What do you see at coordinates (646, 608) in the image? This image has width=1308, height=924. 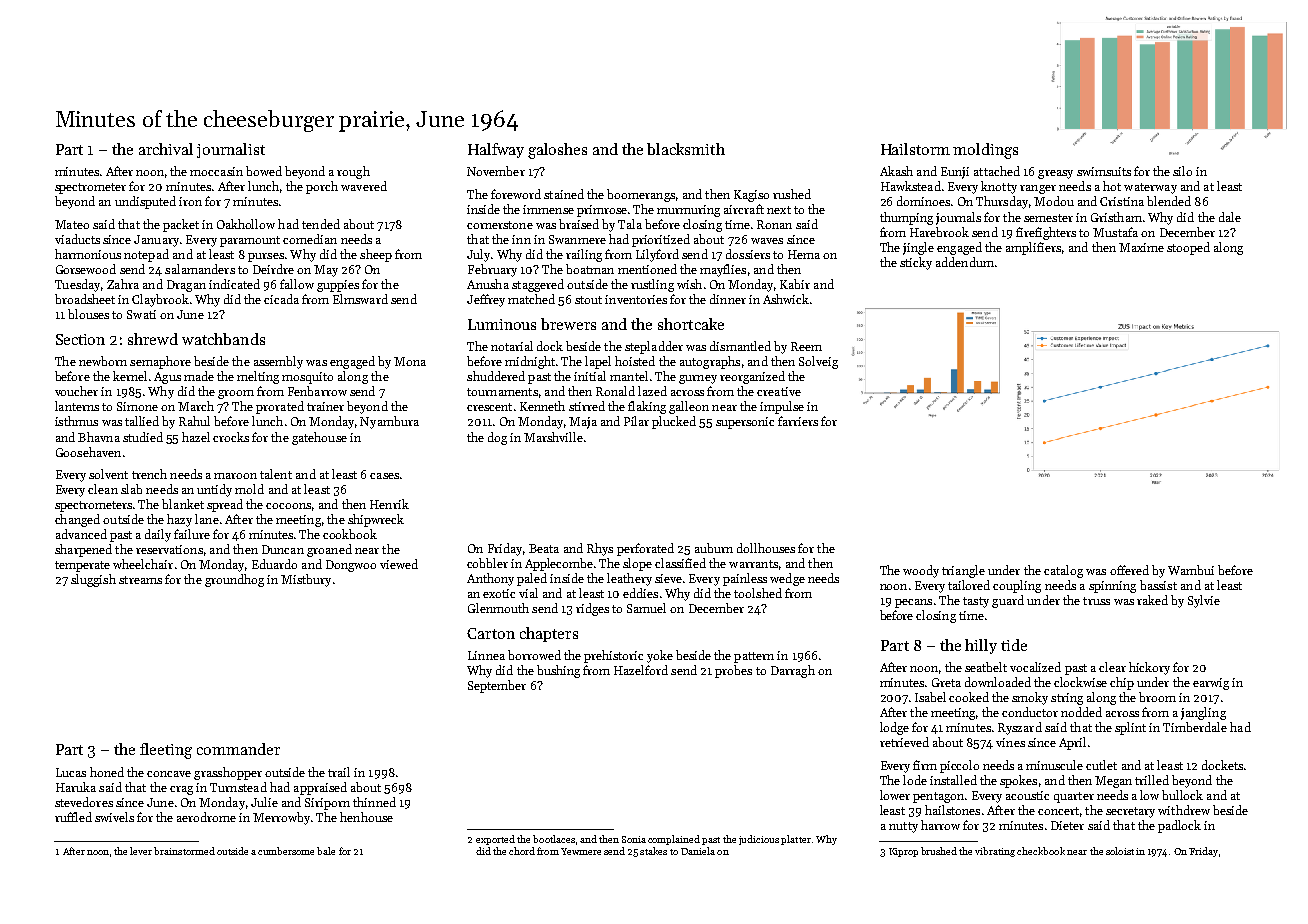 I see `Samuel` at bounding box center [646, 608].
